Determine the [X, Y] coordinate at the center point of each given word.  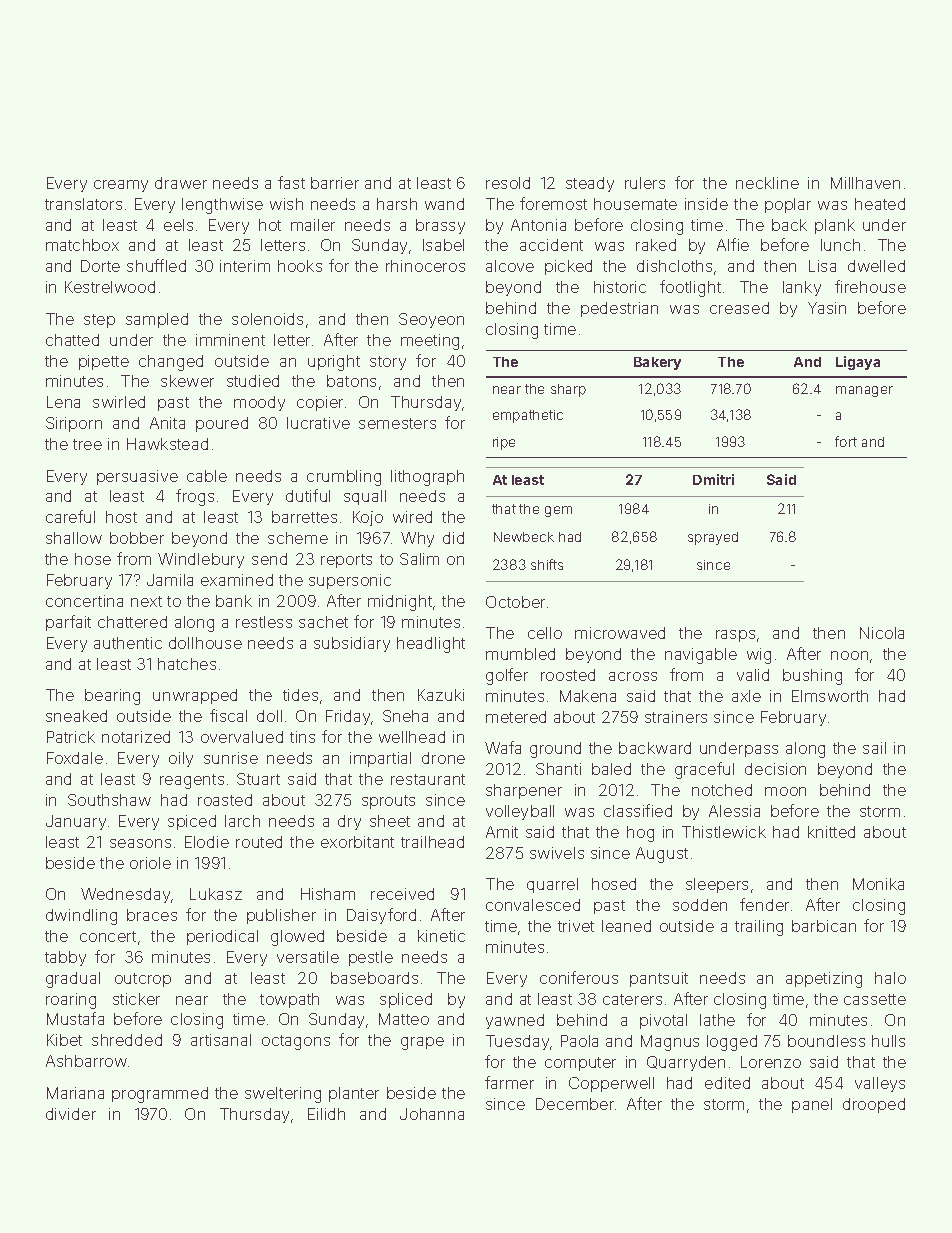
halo [890, 978]
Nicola [882, 633]
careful [70, 516]
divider [71, 1114]
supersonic [350, 581]
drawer [181, 183]
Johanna [432, 1114]
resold [508, 183]
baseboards [374, 978]
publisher [281, 916]
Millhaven [865, 183]
